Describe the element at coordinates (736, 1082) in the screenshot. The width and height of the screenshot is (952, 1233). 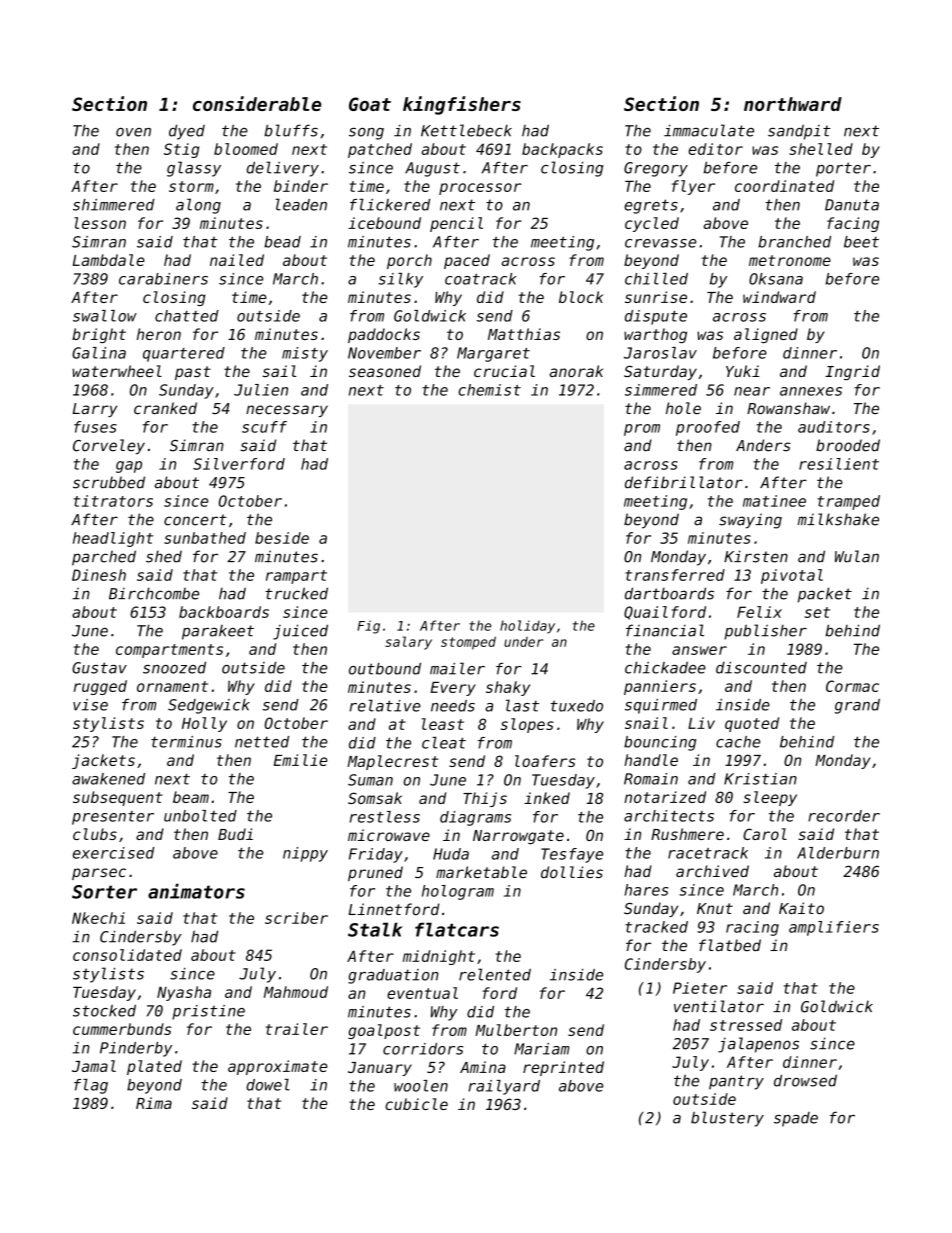
I see `pantry` at that location.
